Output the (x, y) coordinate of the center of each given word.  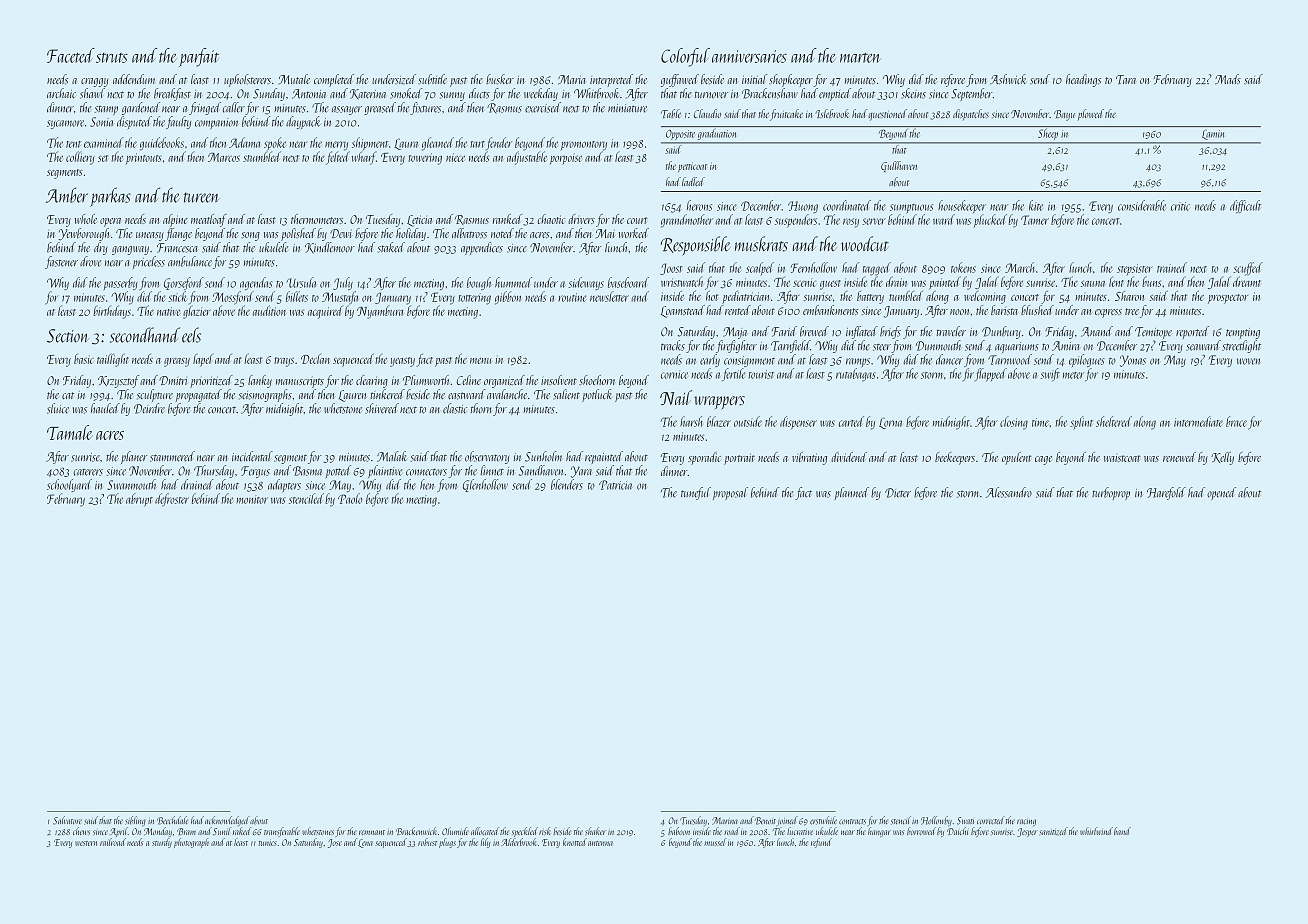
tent (73, 144)
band (1122, 831)
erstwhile (823, 820)
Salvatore (67, 820)
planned (852, 493)
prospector (1228, 299)
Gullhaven (899, 166)
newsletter (609, 296)
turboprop (1111, 493)
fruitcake (786, 115)
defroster (172, 500)
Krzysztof (118, 381)
